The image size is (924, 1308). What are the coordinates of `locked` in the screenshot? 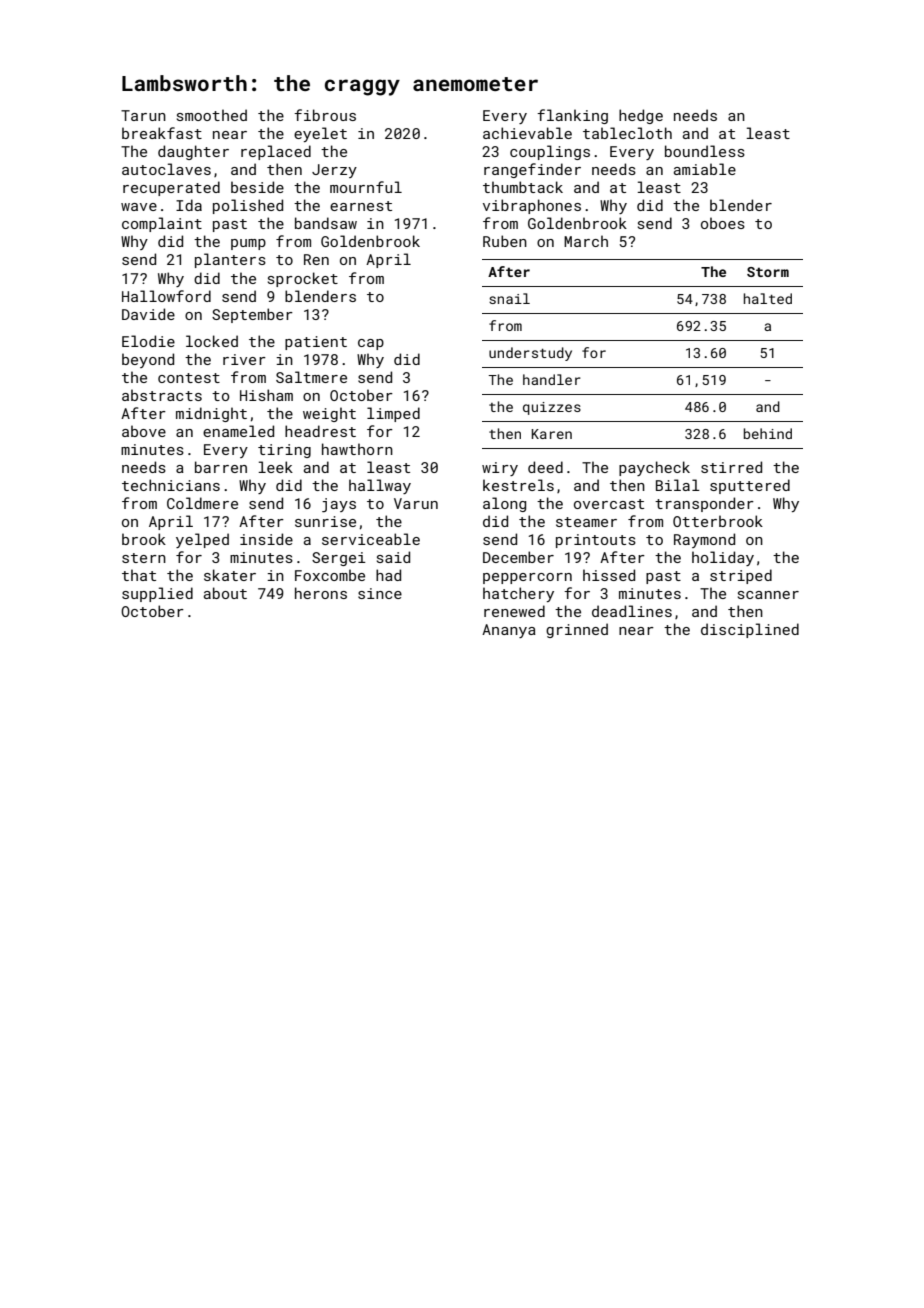 It's located at (212, 341).
